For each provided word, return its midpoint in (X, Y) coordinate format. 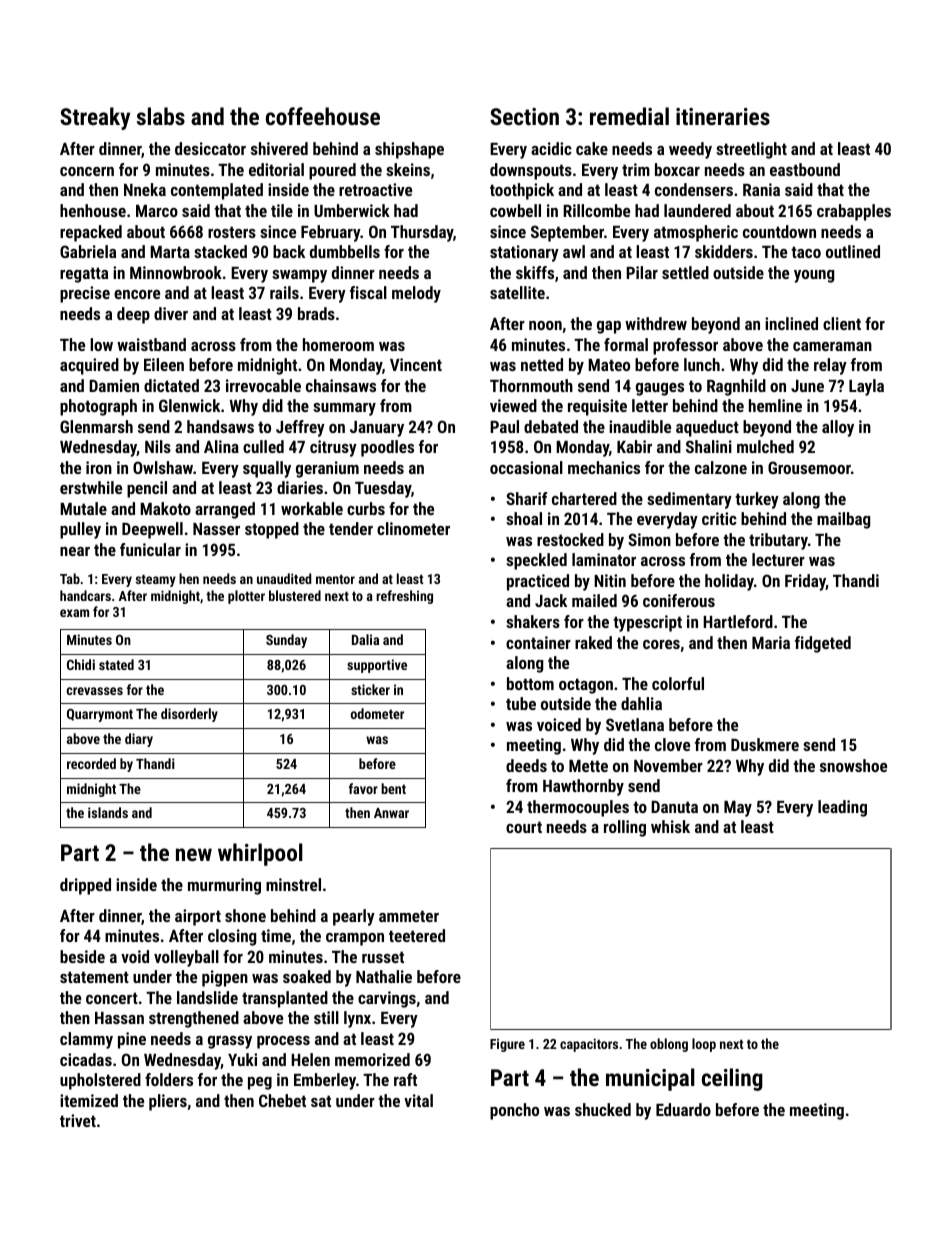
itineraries (723, 116)
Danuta (674, 806)
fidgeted (823, 644)
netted (542, 364)
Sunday (286, 641)
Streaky (95, 118)
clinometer (413, 528)
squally (267, 469)
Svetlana (635, 724)
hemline (775, 405)
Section (524, 116)
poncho (514, 1111)
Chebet (282, 1100)
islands (108, 812)
